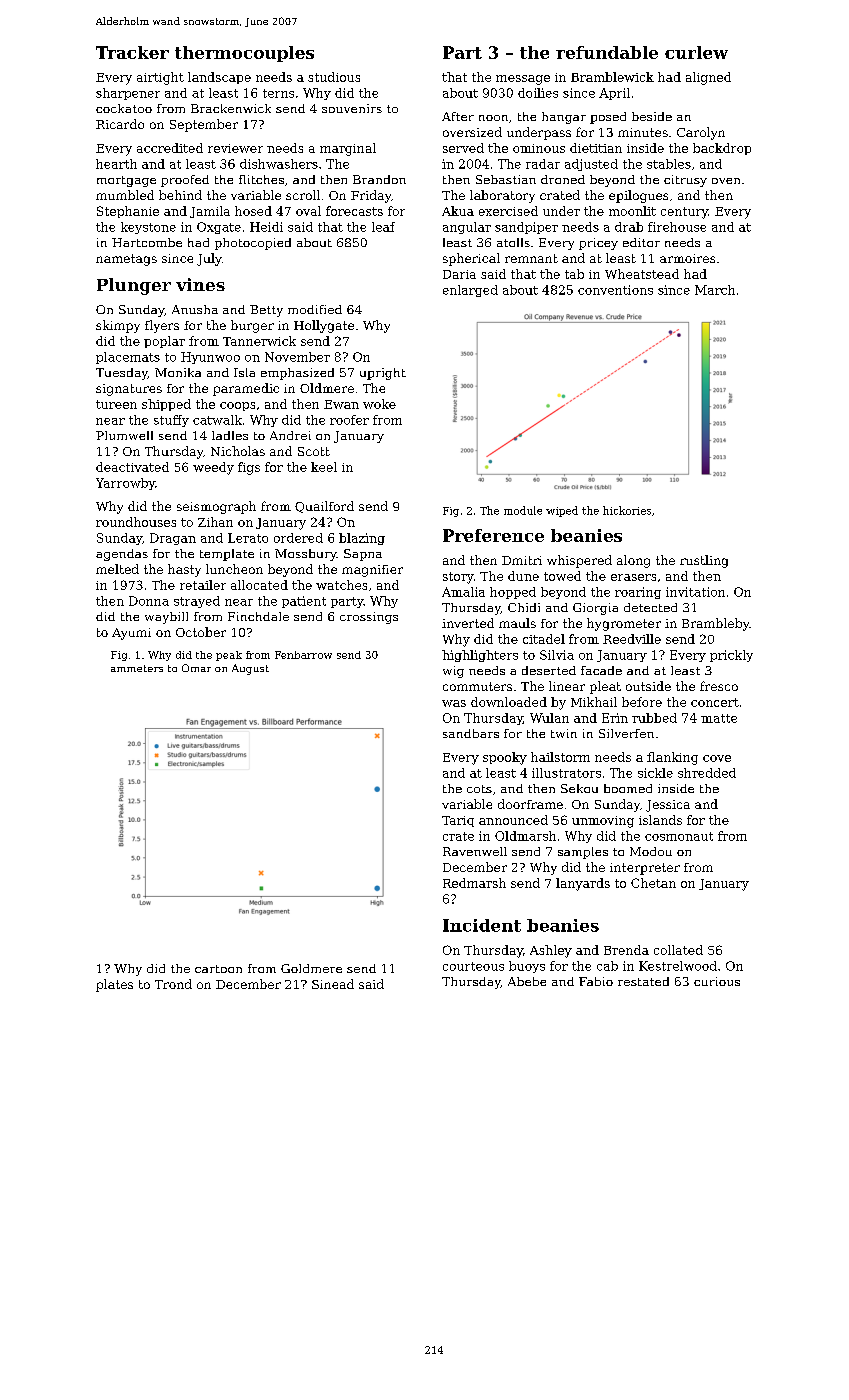 The width and height of the screenshot is (849, 1400). Describe the element at coordinates (170, 148) in the screenshot. I see `accredited` at that location.
